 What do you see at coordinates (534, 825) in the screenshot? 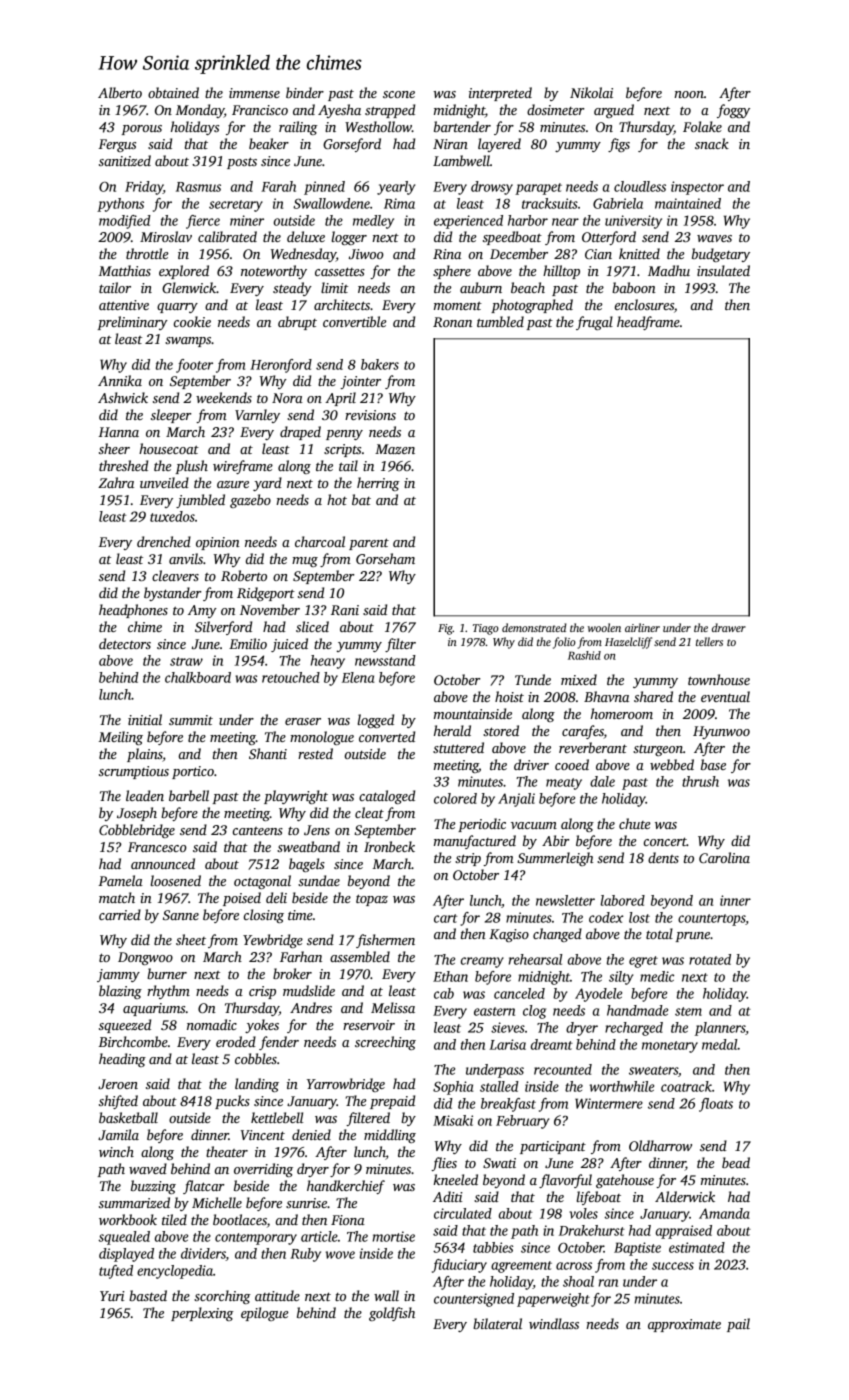
I see `vacuum` at bounding box center [534, 825].
